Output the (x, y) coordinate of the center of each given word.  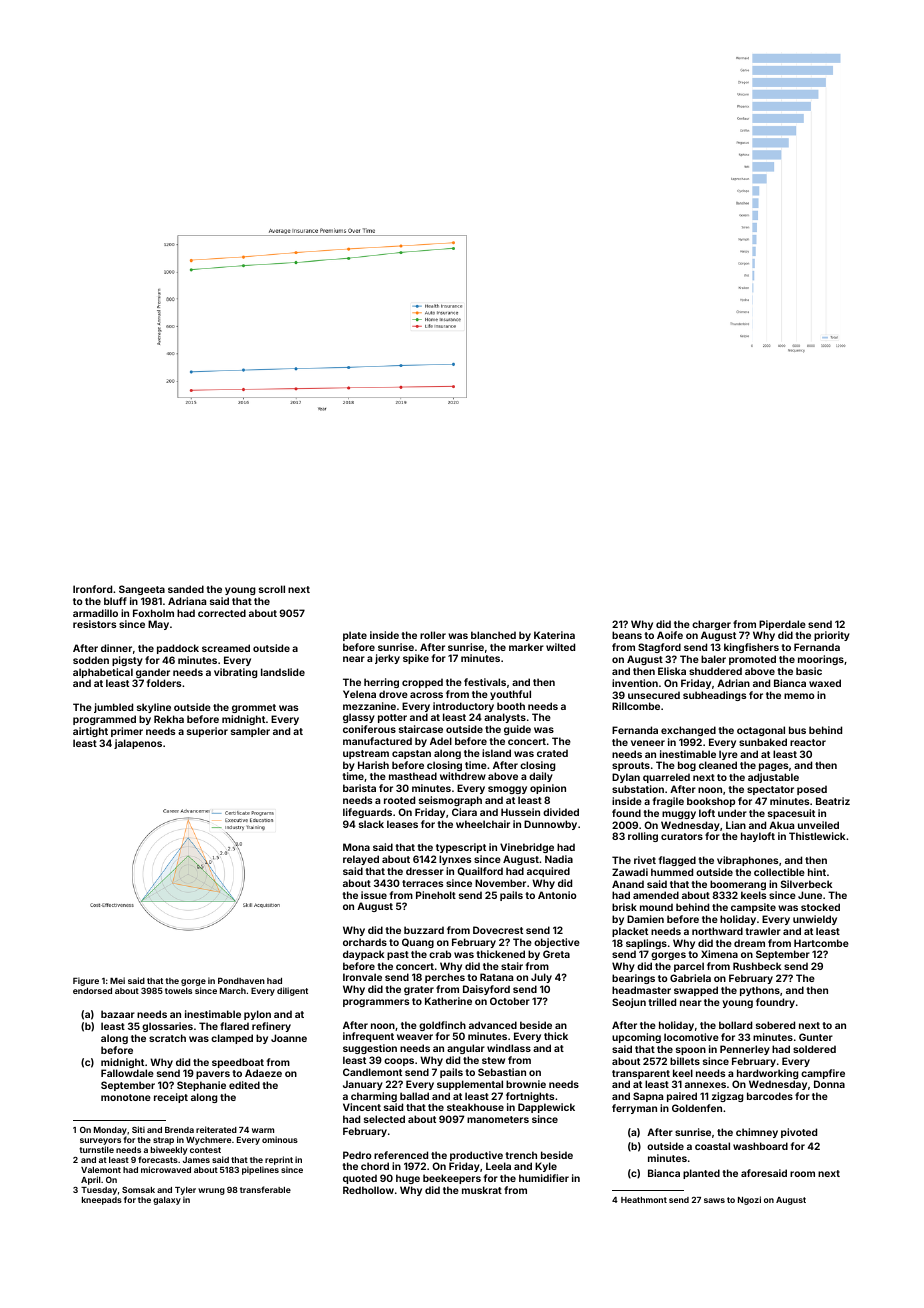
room (802, 1174)
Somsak (138, 1190)
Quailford (480, 871)
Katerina (554, 635)
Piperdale (782, 625)
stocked (820, 907)
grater (419, 990)
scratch (167, 1038)
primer (127, 732)
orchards (365, 942)
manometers (498, 1119)
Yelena (359, 694)
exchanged (688, 731)
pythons (760, 991)
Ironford (92, 589)
